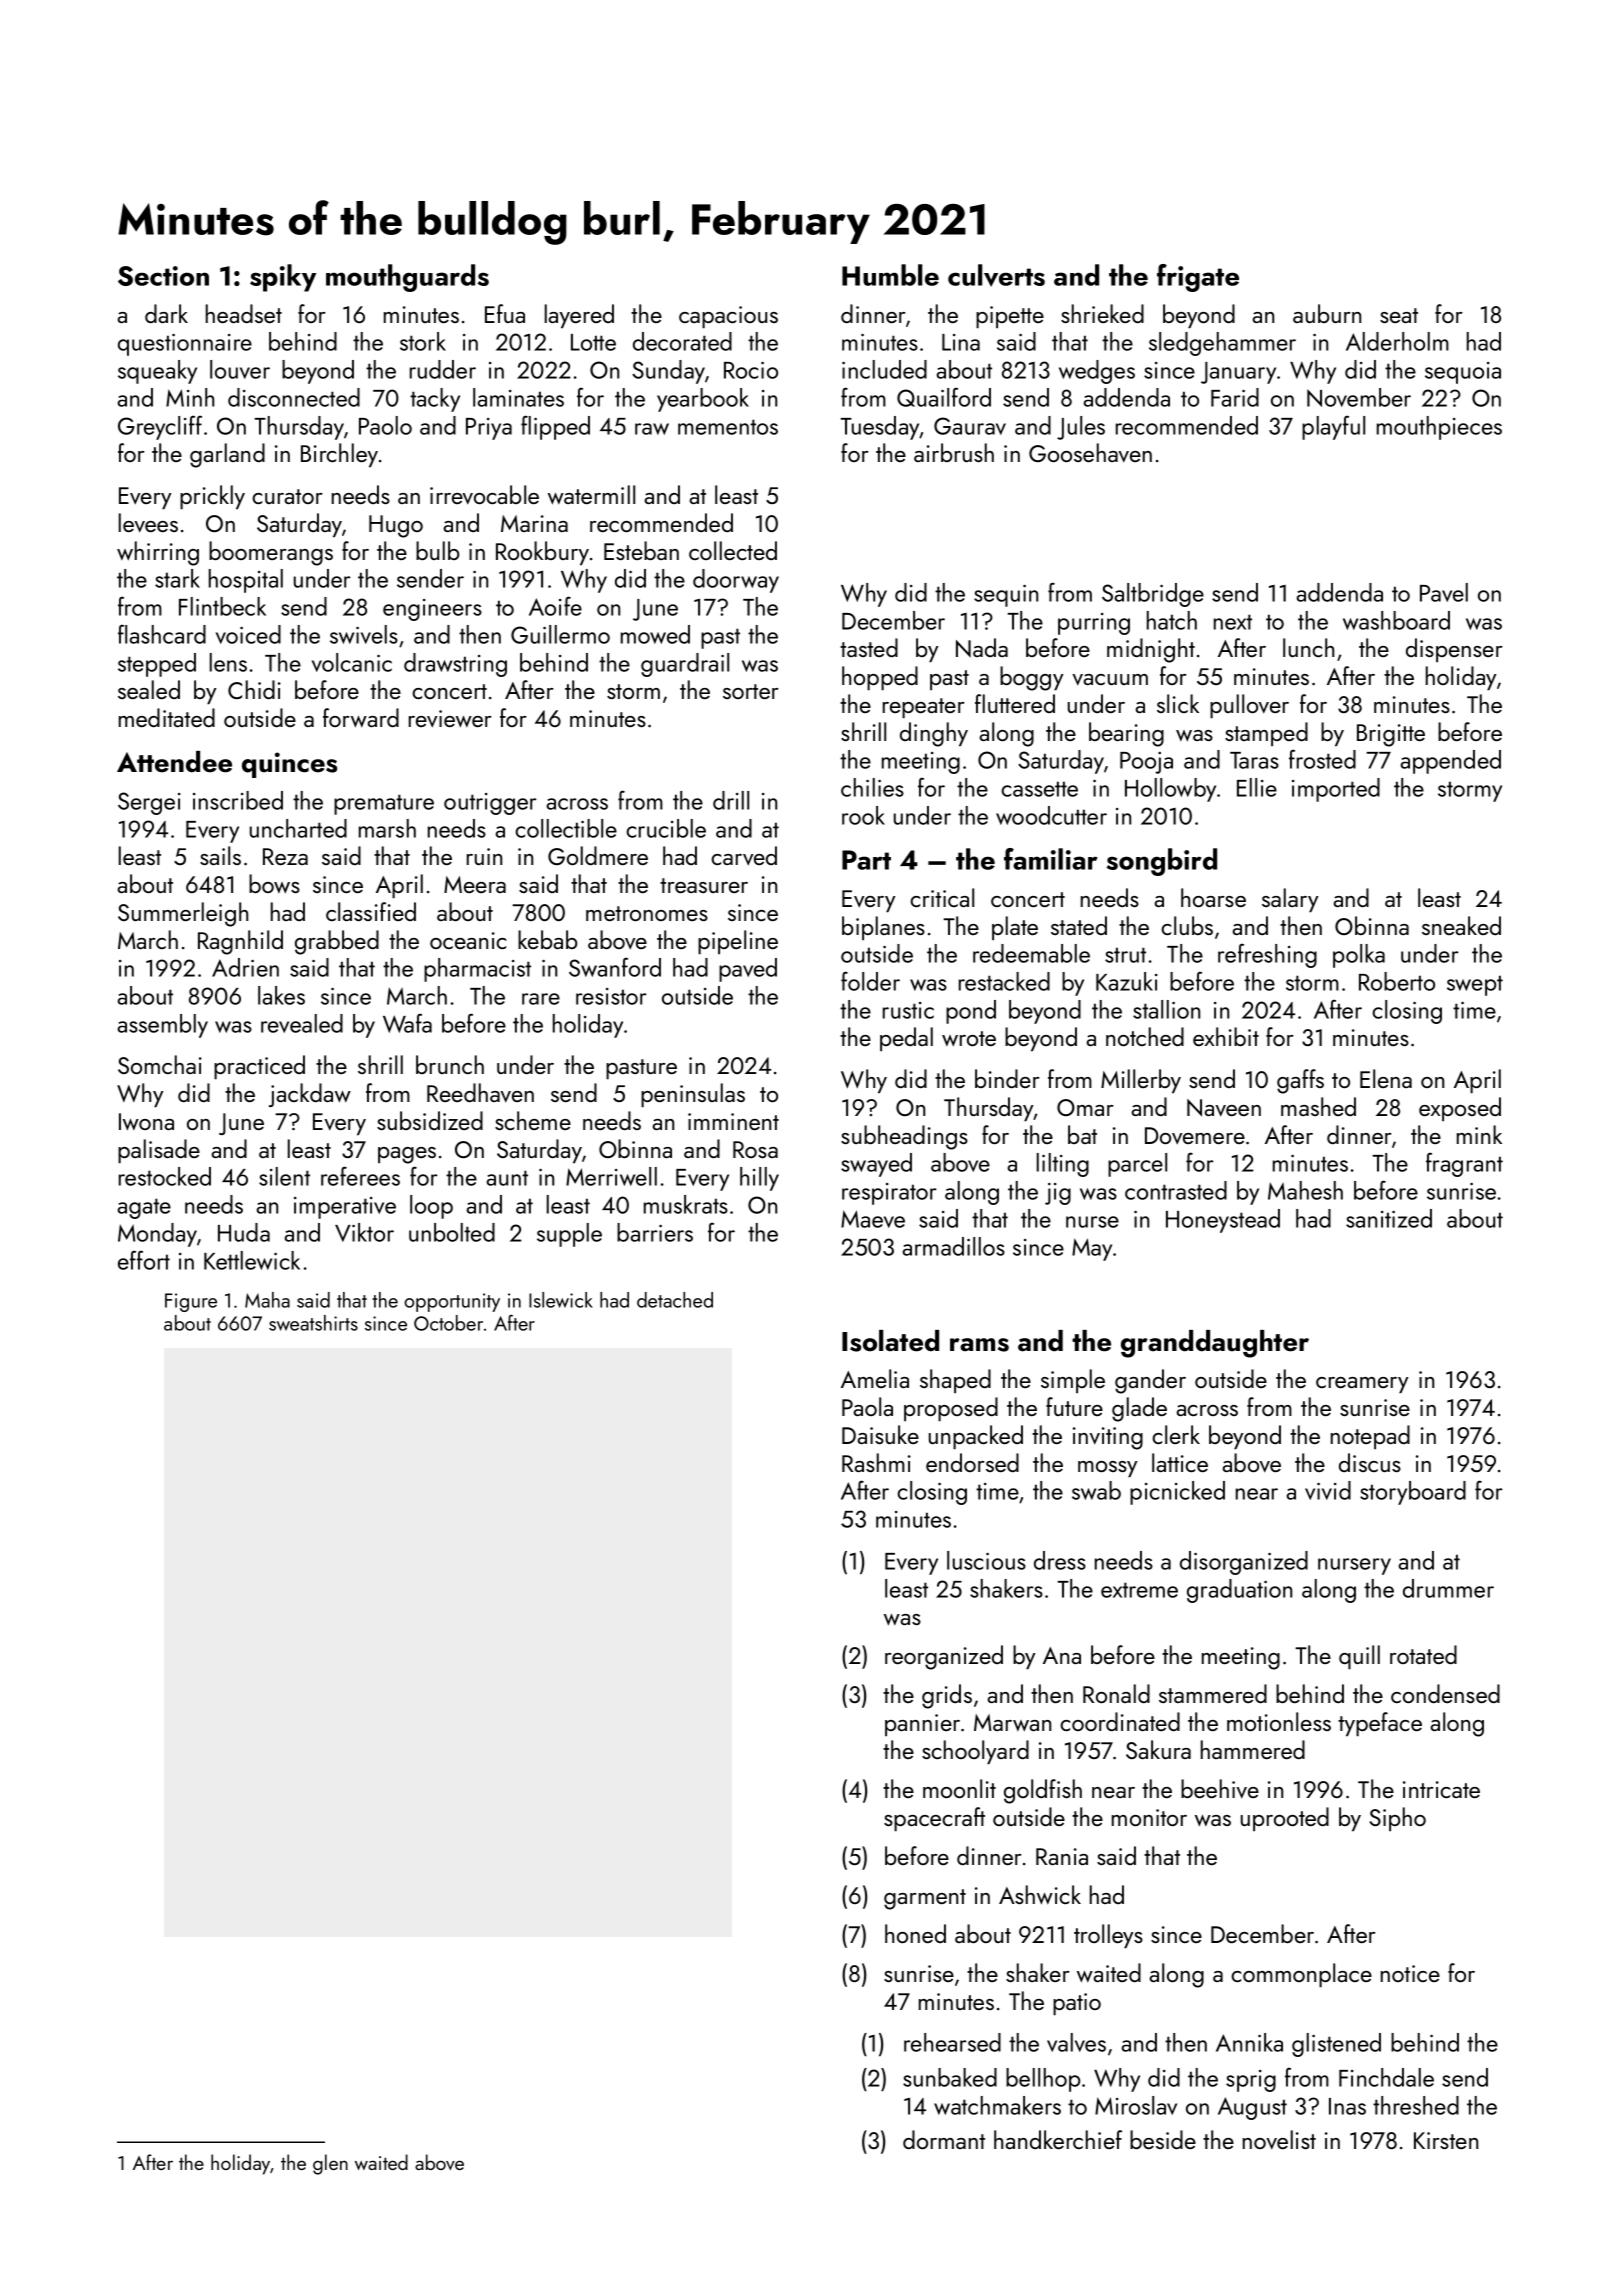 Image resolution: width=1620 pixels, height=2292 pixels. I want to click on boomerangs, so click(271, 553).
